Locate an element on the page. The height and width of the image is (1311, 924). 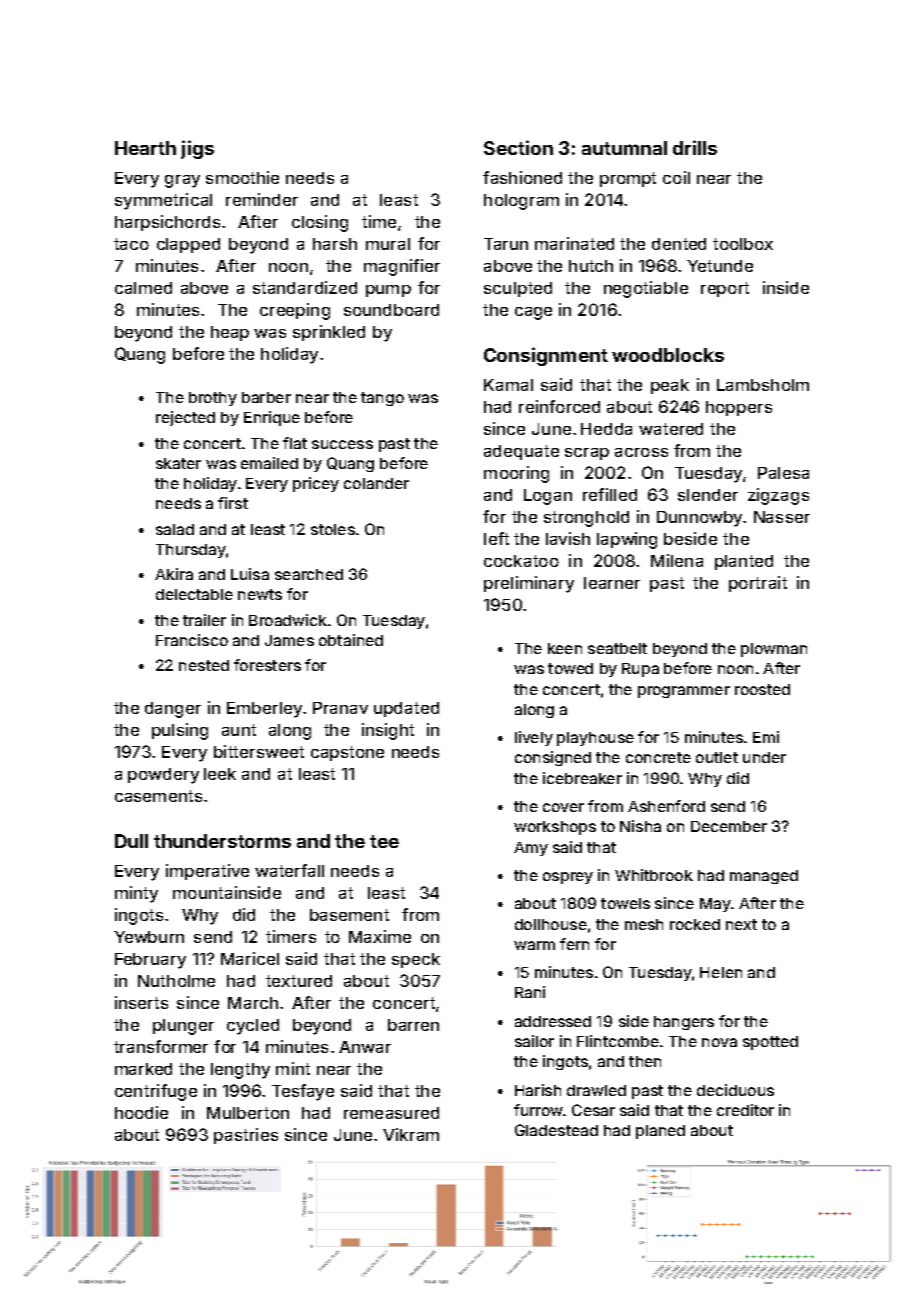
sculpted is located at coordinates (518, 289).
